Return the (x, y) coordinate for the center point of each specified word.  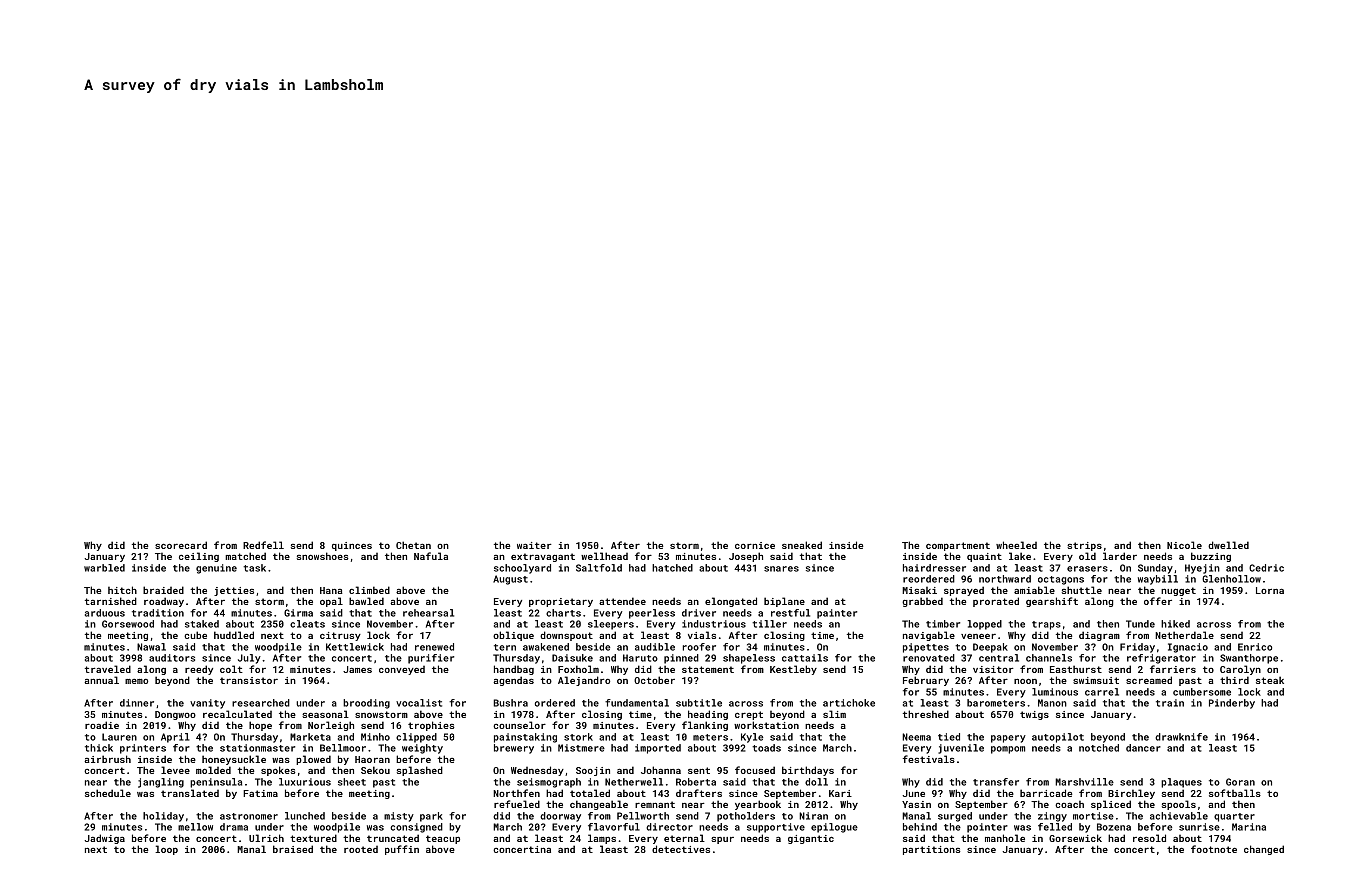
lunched (305, 816)
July (249, 659)
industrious (714, 624)
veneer (978, 636)
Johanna (661, 770)
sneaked (802, 545)
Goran (1240, 782)
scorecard (181, 545)
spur (722, 840)
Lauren (119, 737)
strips (1084, 546)
